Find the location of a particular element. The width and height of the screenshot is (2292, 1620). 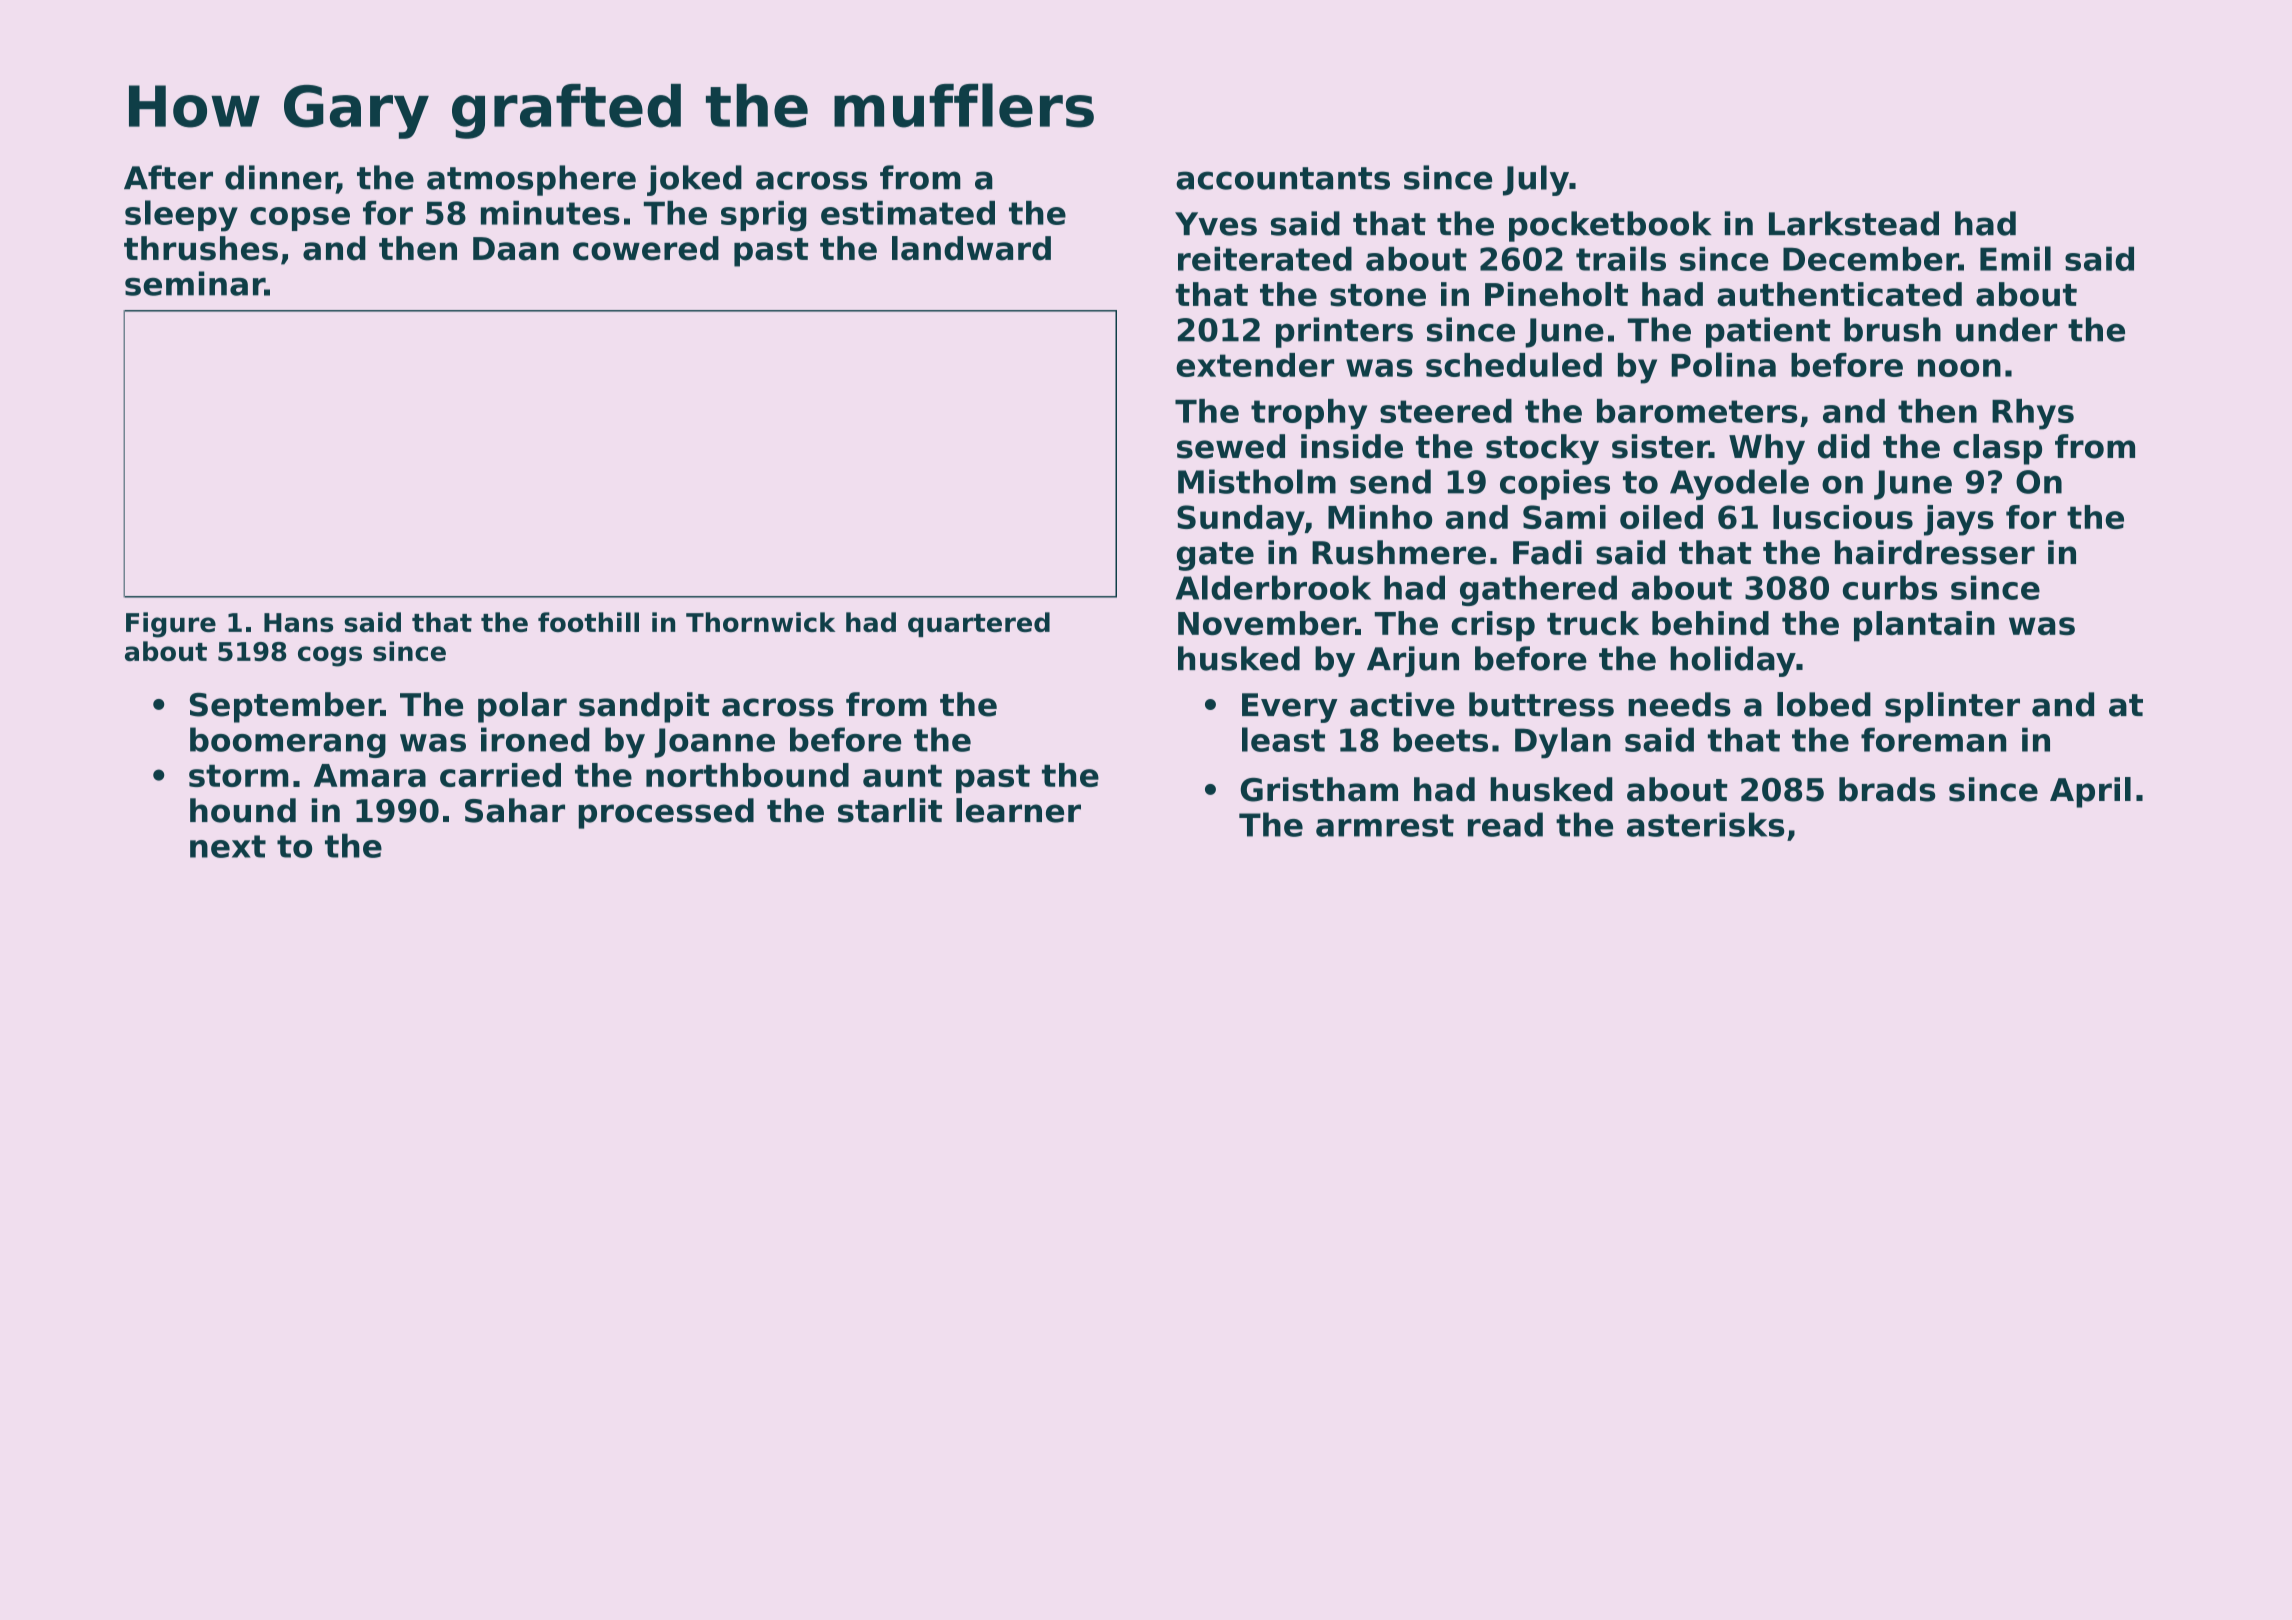

gathered is located at coordinates (1538, 590).
